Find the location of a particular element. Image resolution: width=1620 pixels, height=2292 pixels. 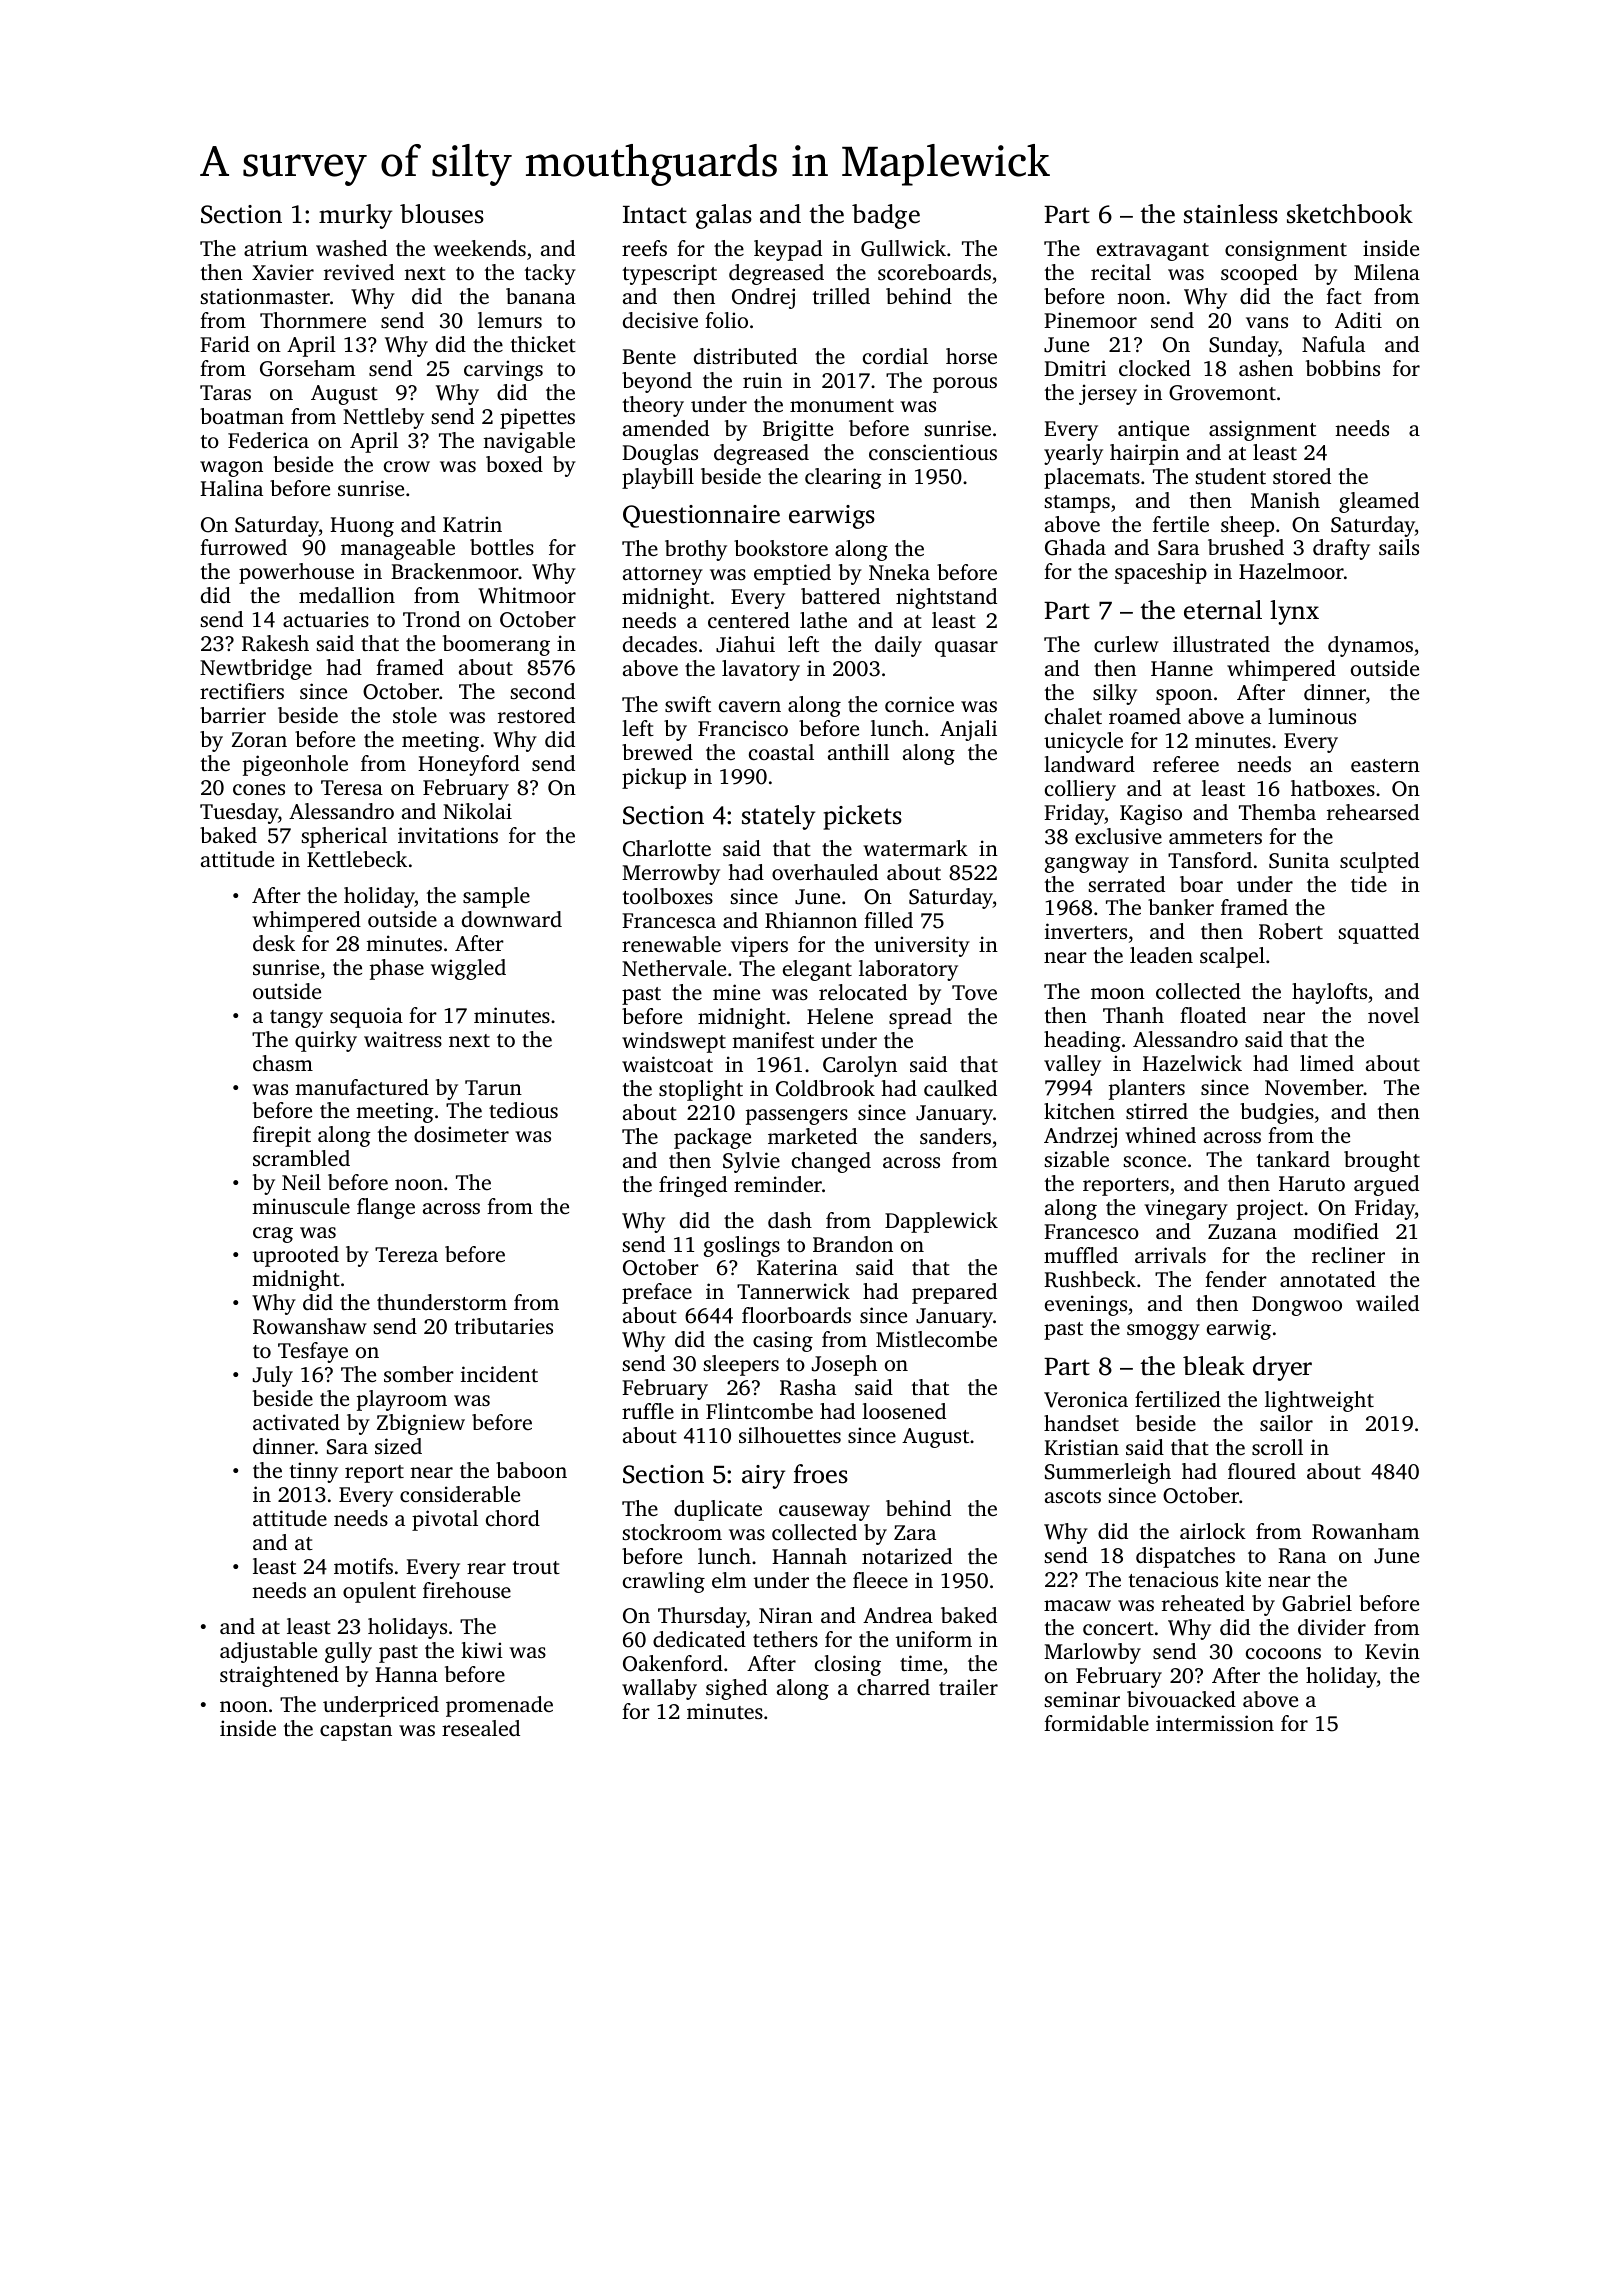

sconce is located at coordinates (1154, 1161).
